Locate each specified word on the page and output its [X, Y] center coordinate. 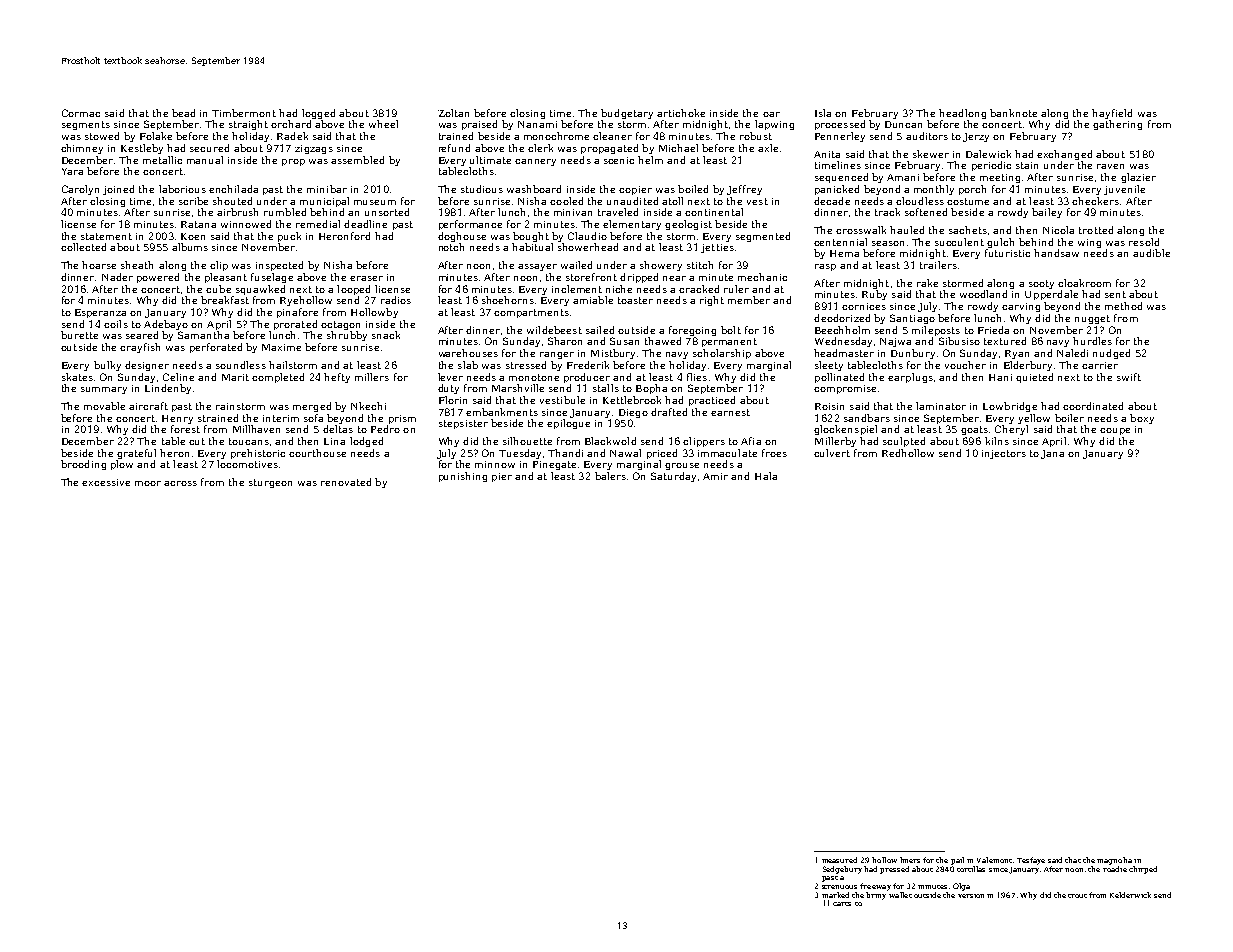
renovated [346, 482]
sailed [600, 330]
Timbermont [244, 113]
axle [768, 148]
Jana [1052, 454]
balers [610, 476]
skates [77, 377]
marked [835, 895]
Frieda [993, 330]
